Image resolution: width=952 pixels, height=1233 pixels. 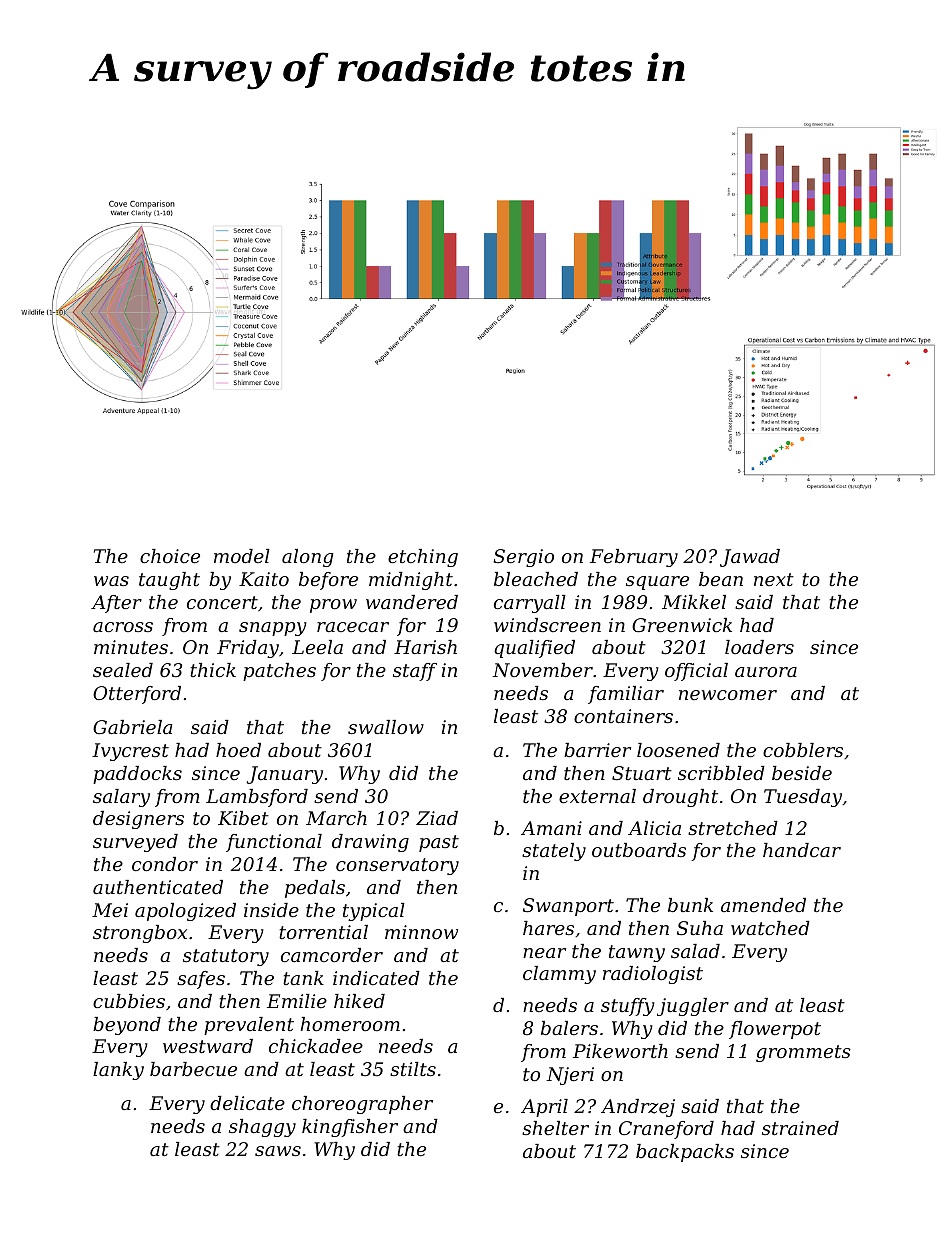 What do you see at coordinates (555, 1128) in the image?
I see `shelter` at bounding box center [555, 1128].
